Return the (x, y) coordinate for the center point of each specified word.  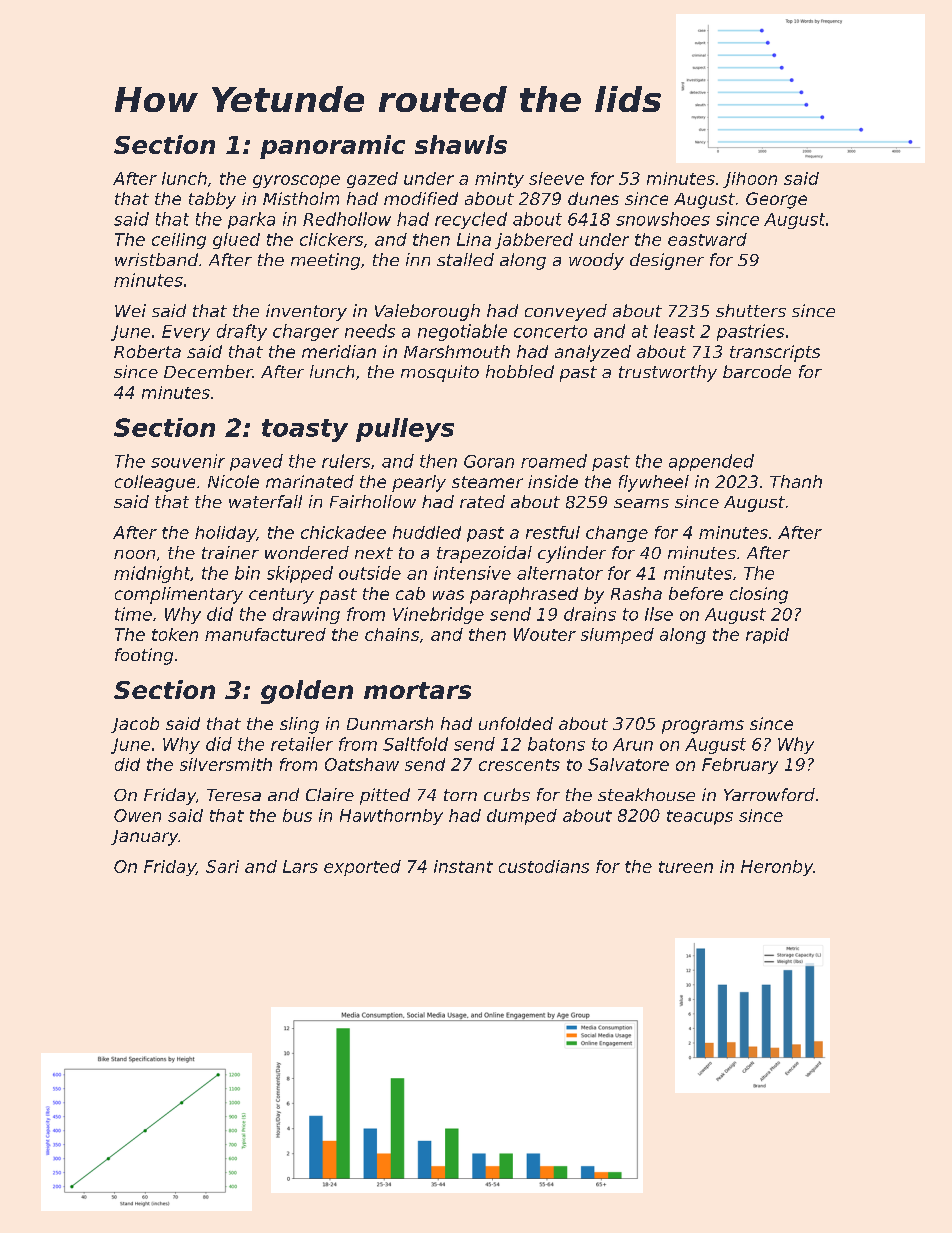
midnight (152, 574)
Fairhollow (373, 501)
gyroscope (296, 181)
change (617, 534)
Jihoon (750, 180)
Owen (137, 815)
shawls (461, 144)
